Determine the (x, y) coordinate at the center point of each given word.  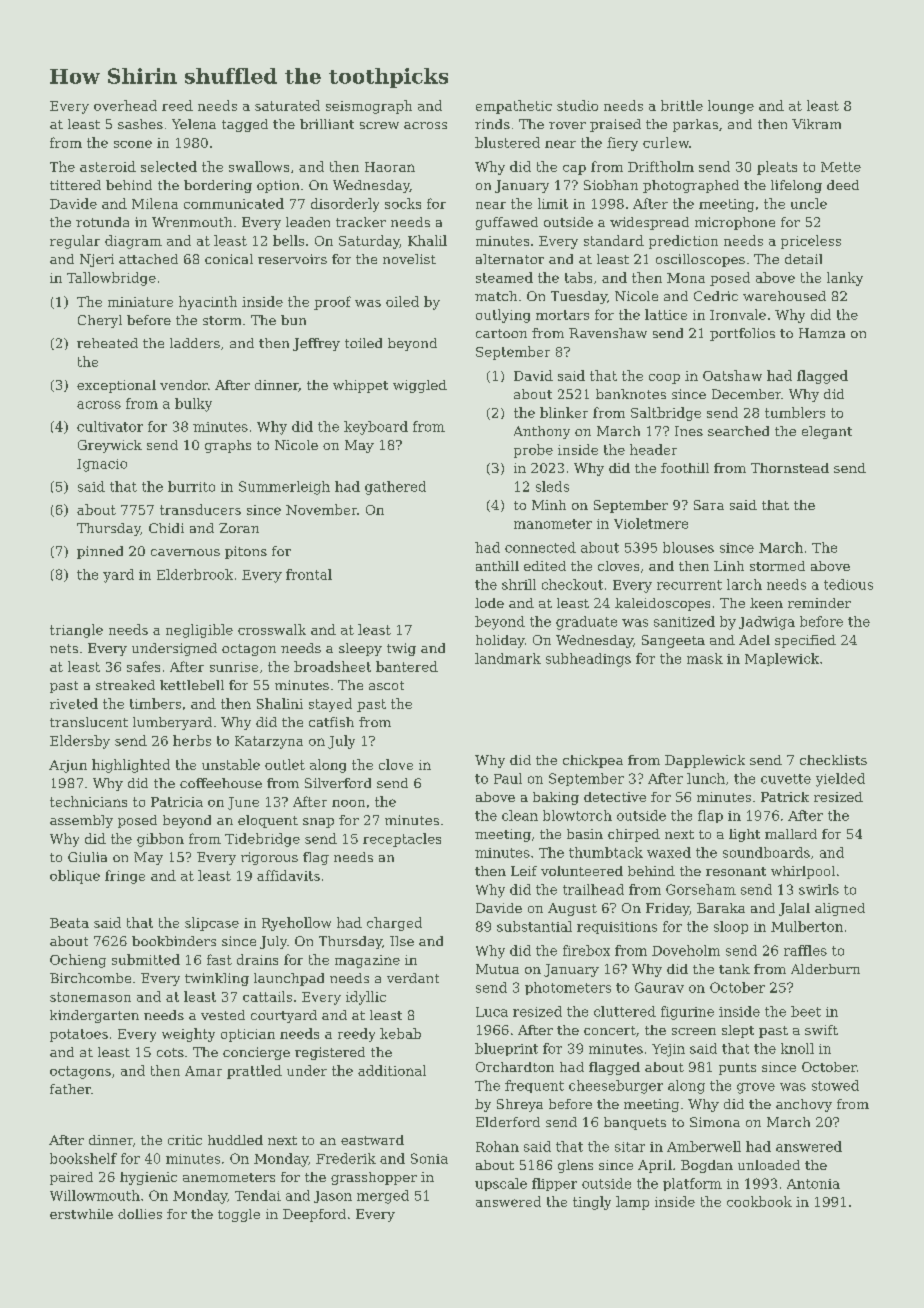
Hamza (822, 333)
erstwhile (81, 1214)
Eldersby (80, 742)
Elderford (508, 1122)
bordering (218, 186)
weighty (188, 1035)
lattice (666, 314)
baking (556, 798)
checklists (833, 760)
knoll (797, 1048)
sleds (552, 486)
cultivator (110, 426)
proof (332, 303)
